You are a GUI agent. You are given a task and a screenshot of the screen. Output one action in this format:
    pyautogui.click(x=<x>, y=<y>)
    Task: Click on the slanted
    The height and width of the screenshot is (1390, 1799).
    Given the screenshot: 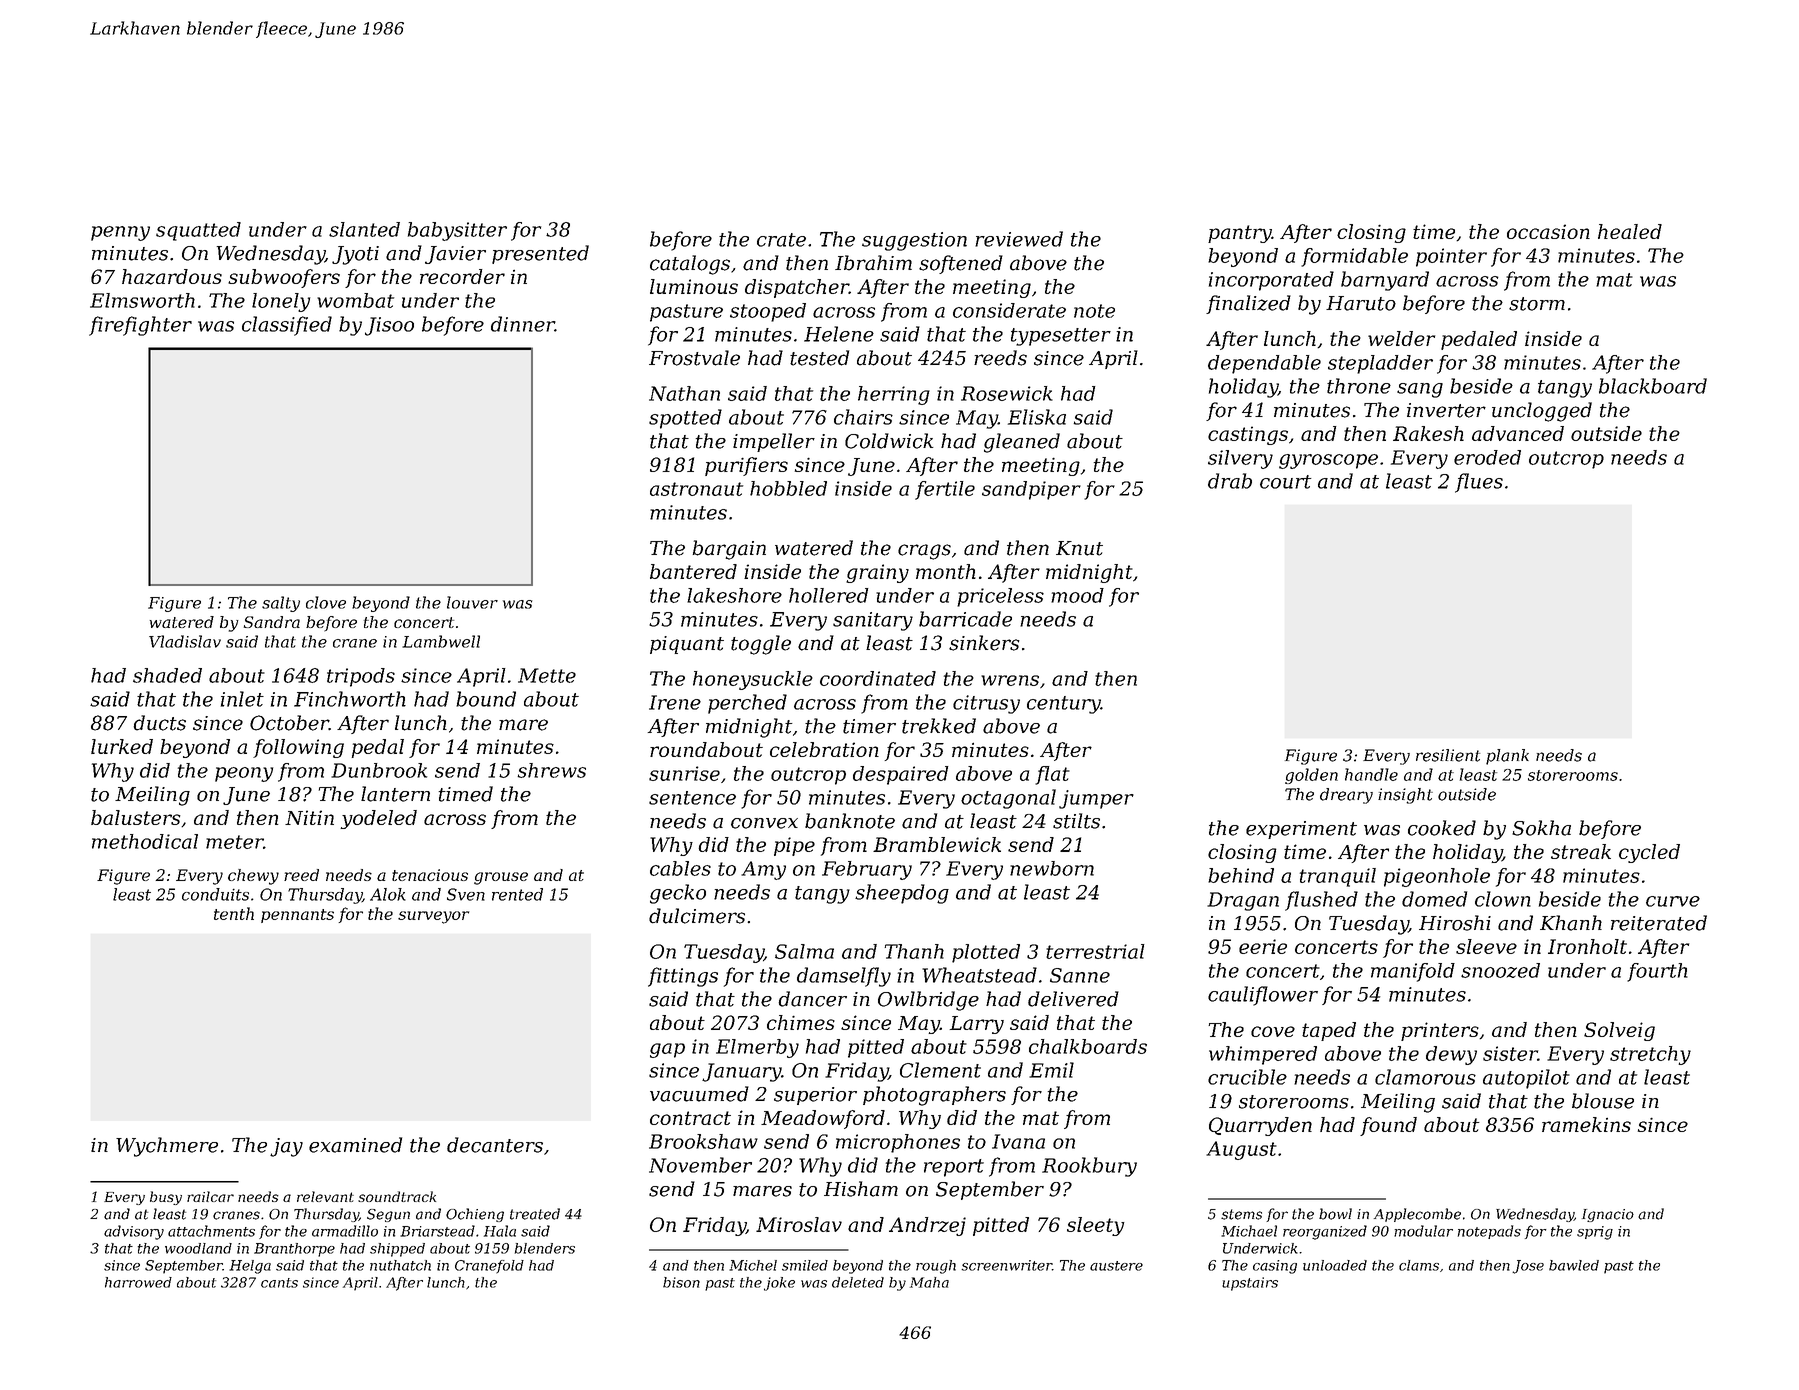 What is the action you would take?
    pyautogui.click(x=364, y=229)
